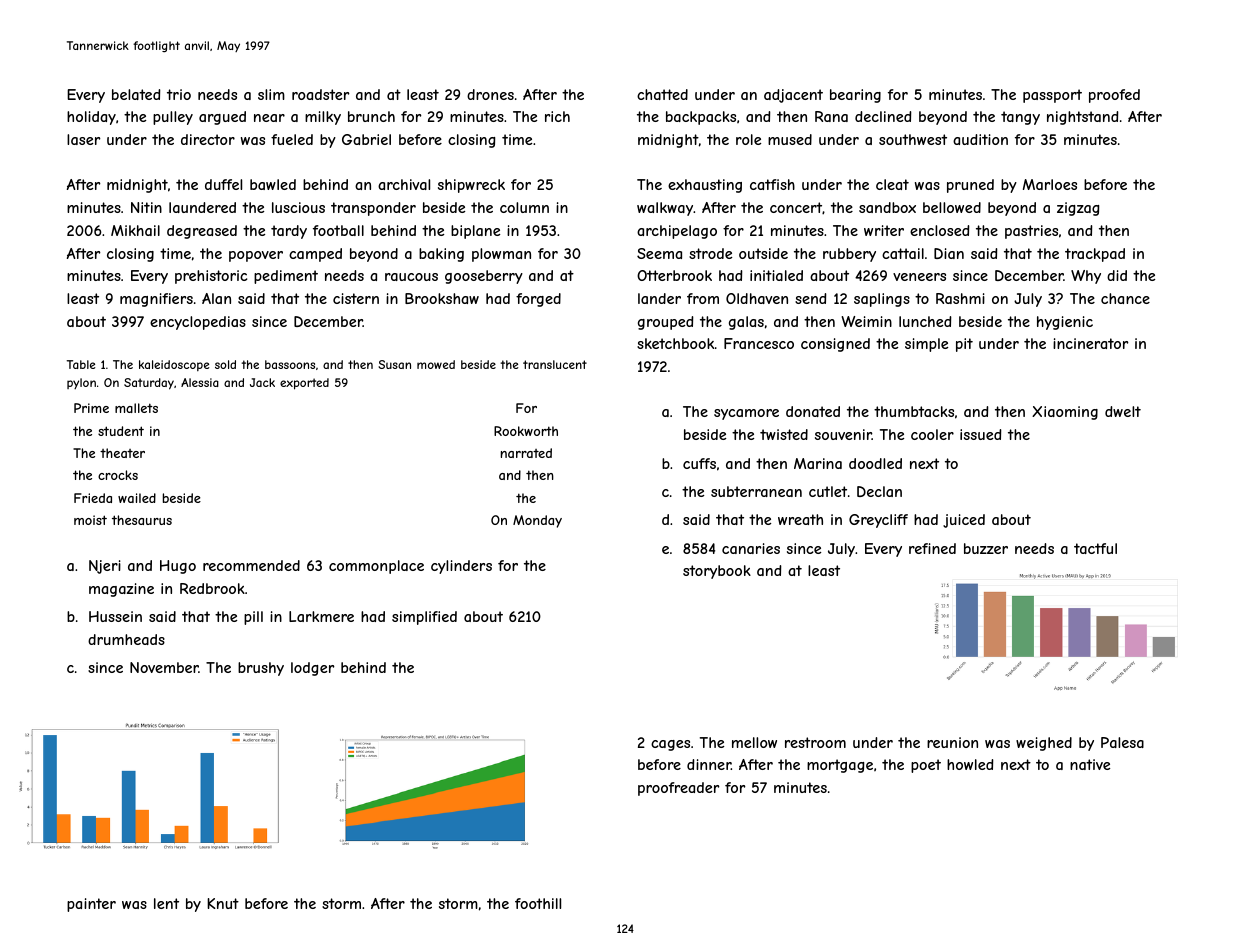  I want to click on lent, so click(166, 903).
